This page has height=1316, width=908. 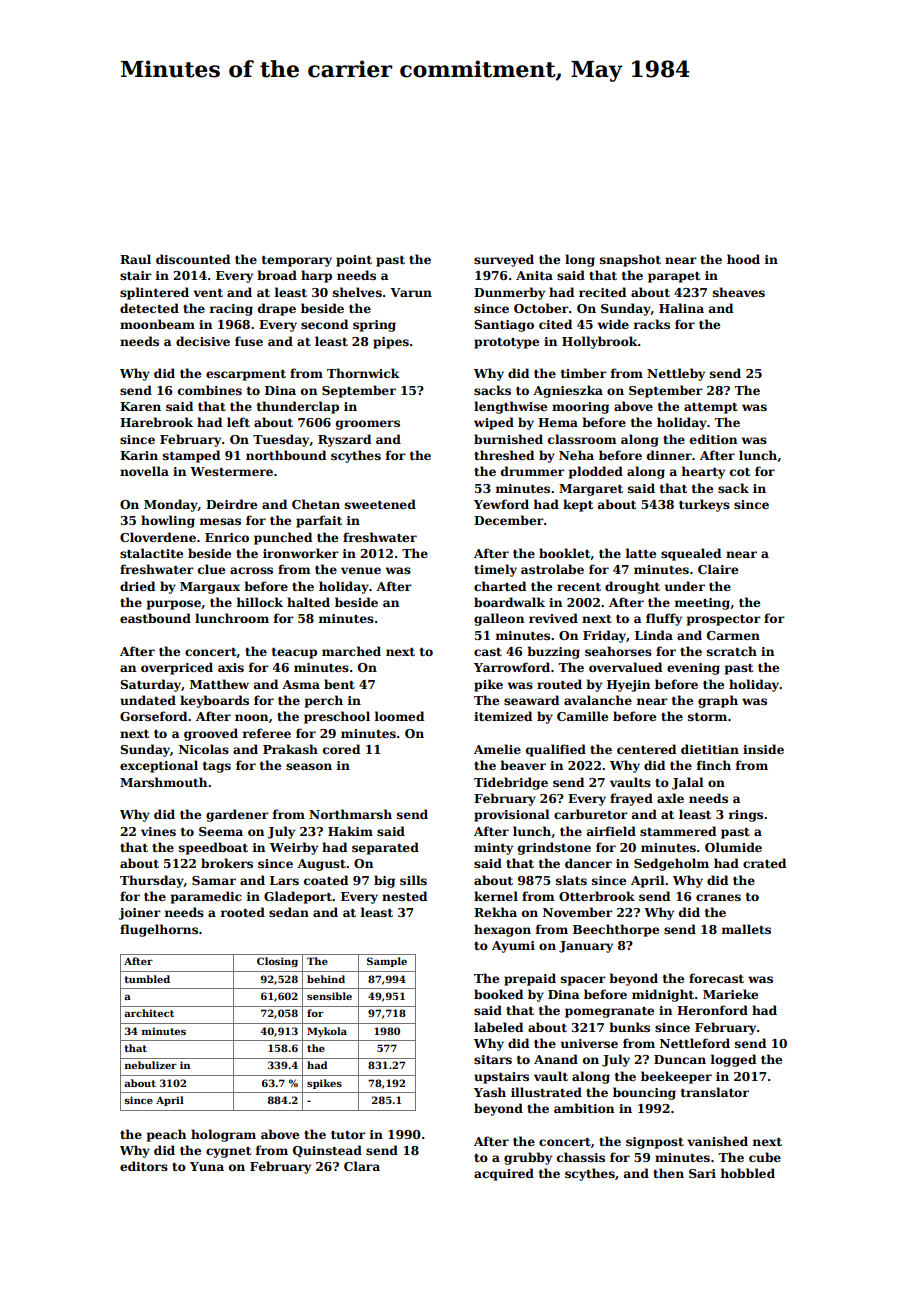 I want to click on point, so click(x=354, y=261).
